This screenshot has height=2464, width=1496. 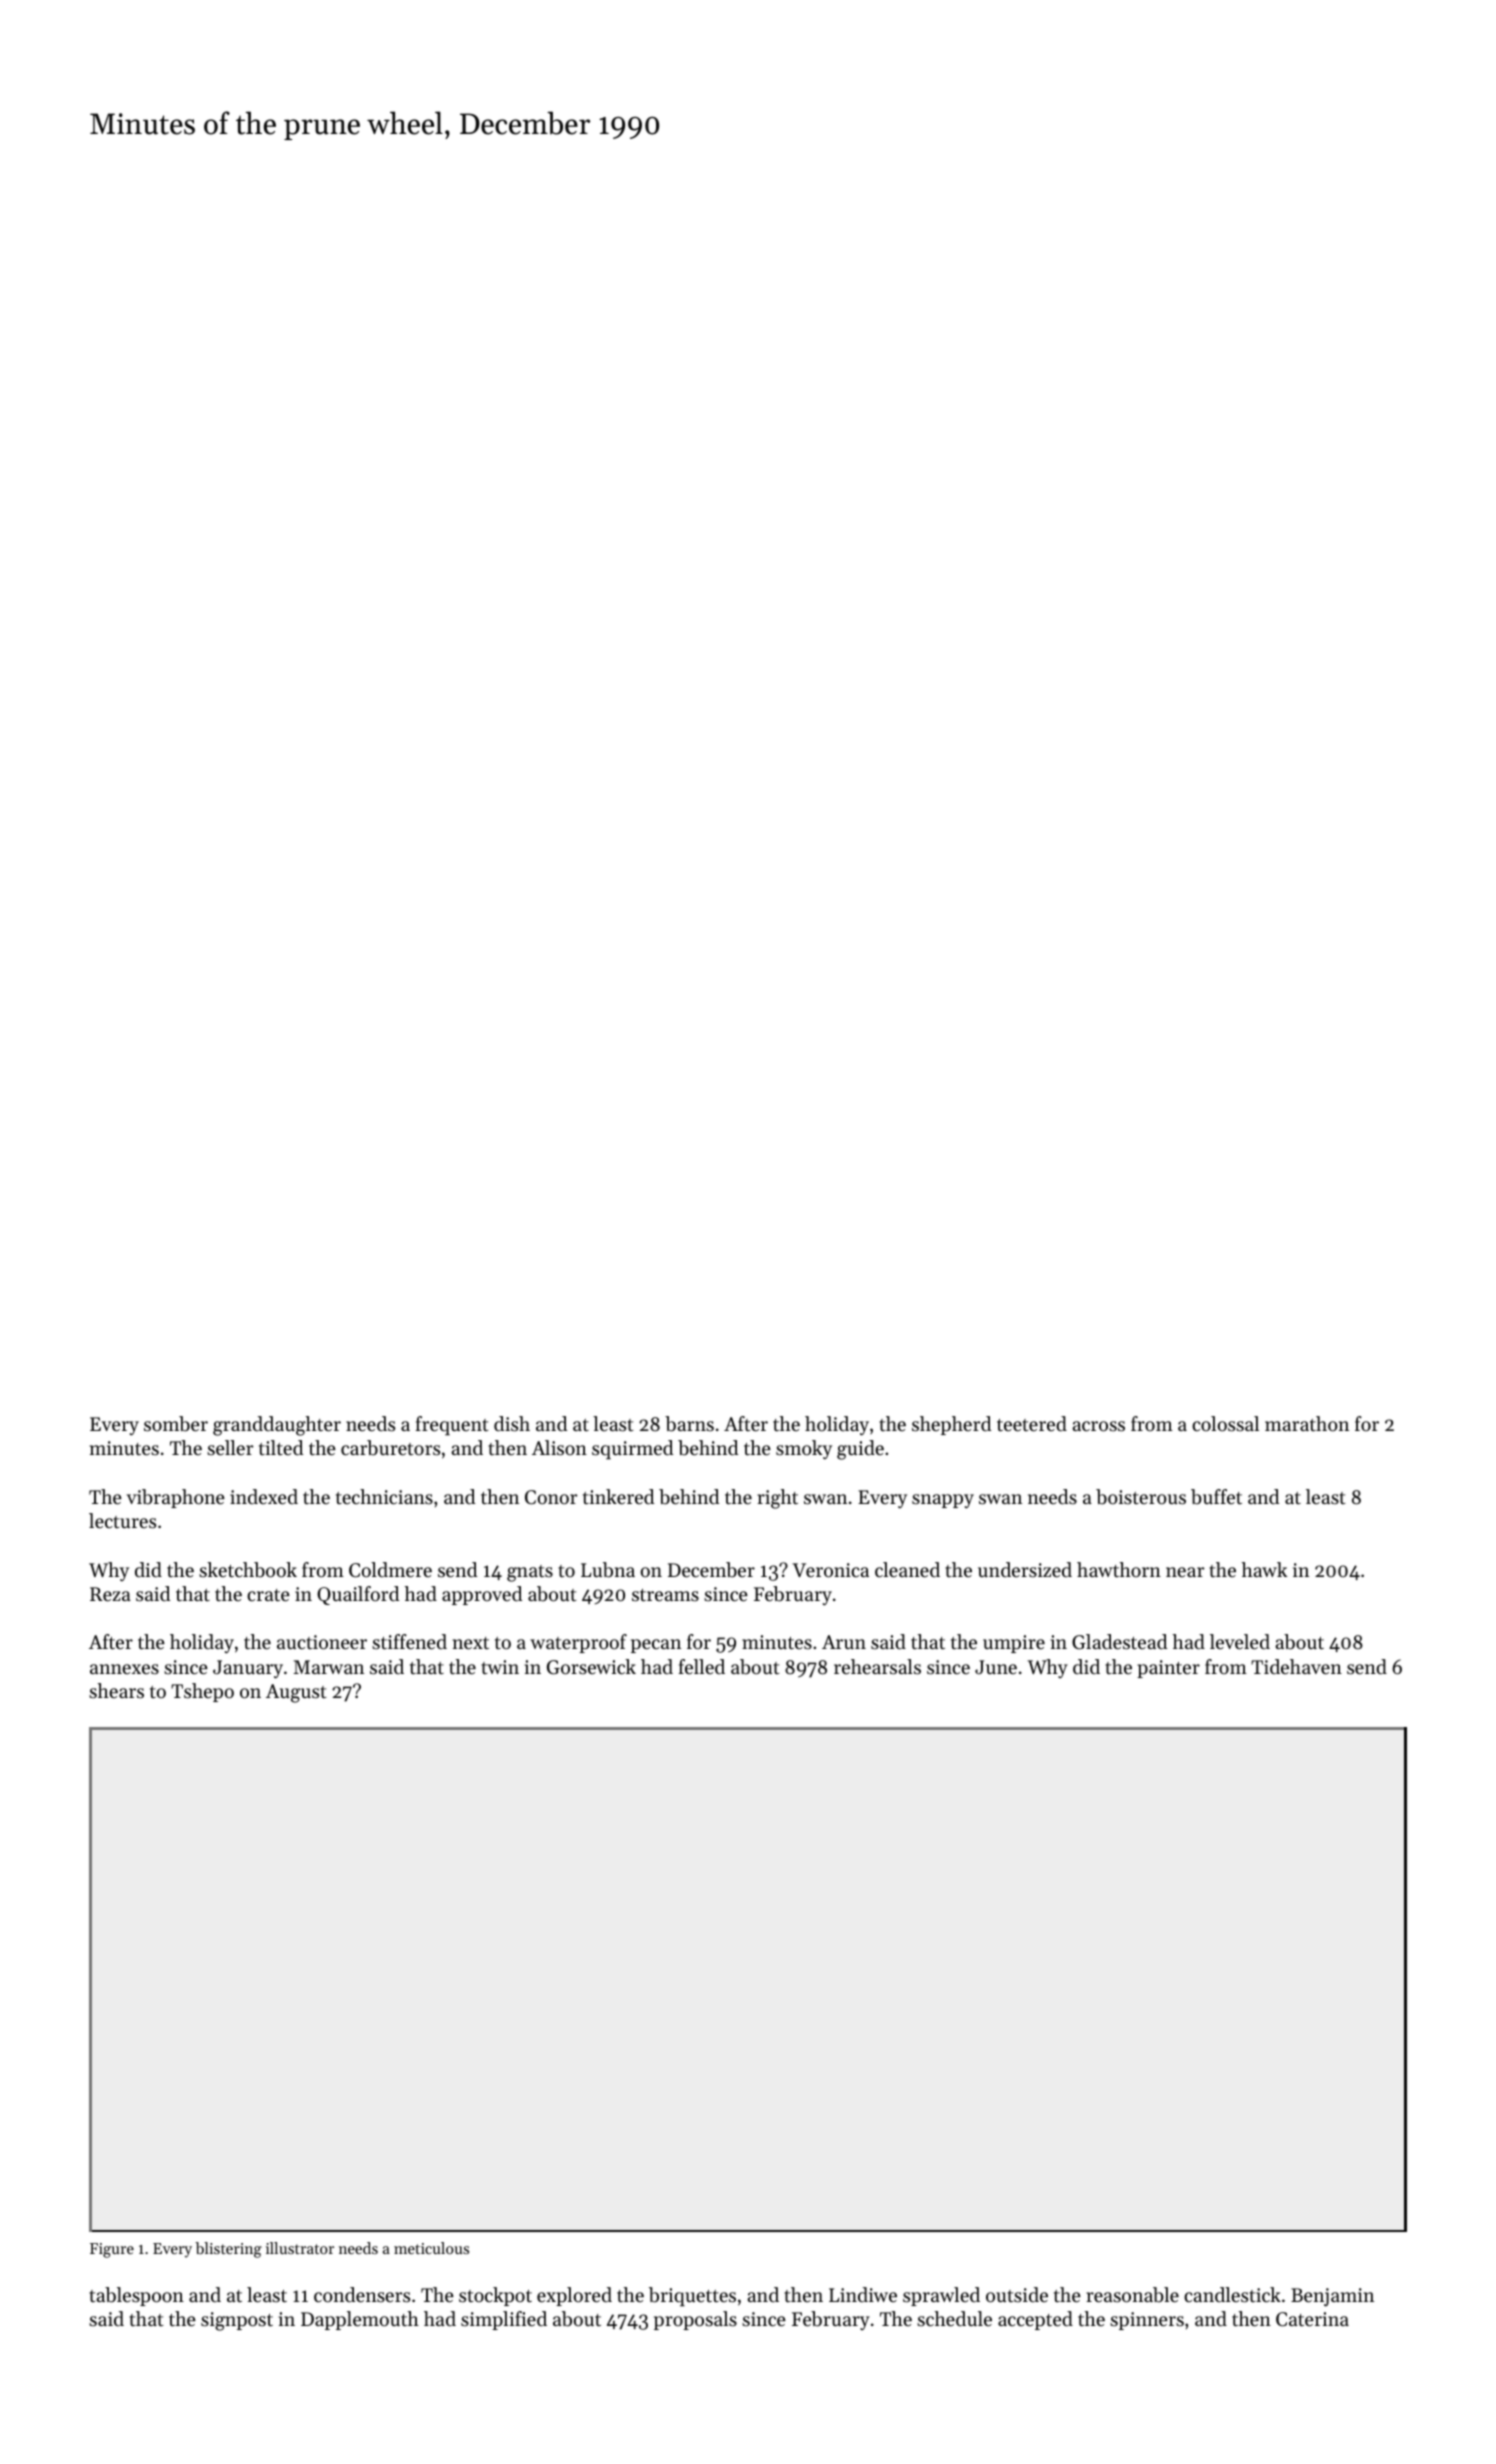 I want to click on meticulous, so click(x=431, y=2248).
